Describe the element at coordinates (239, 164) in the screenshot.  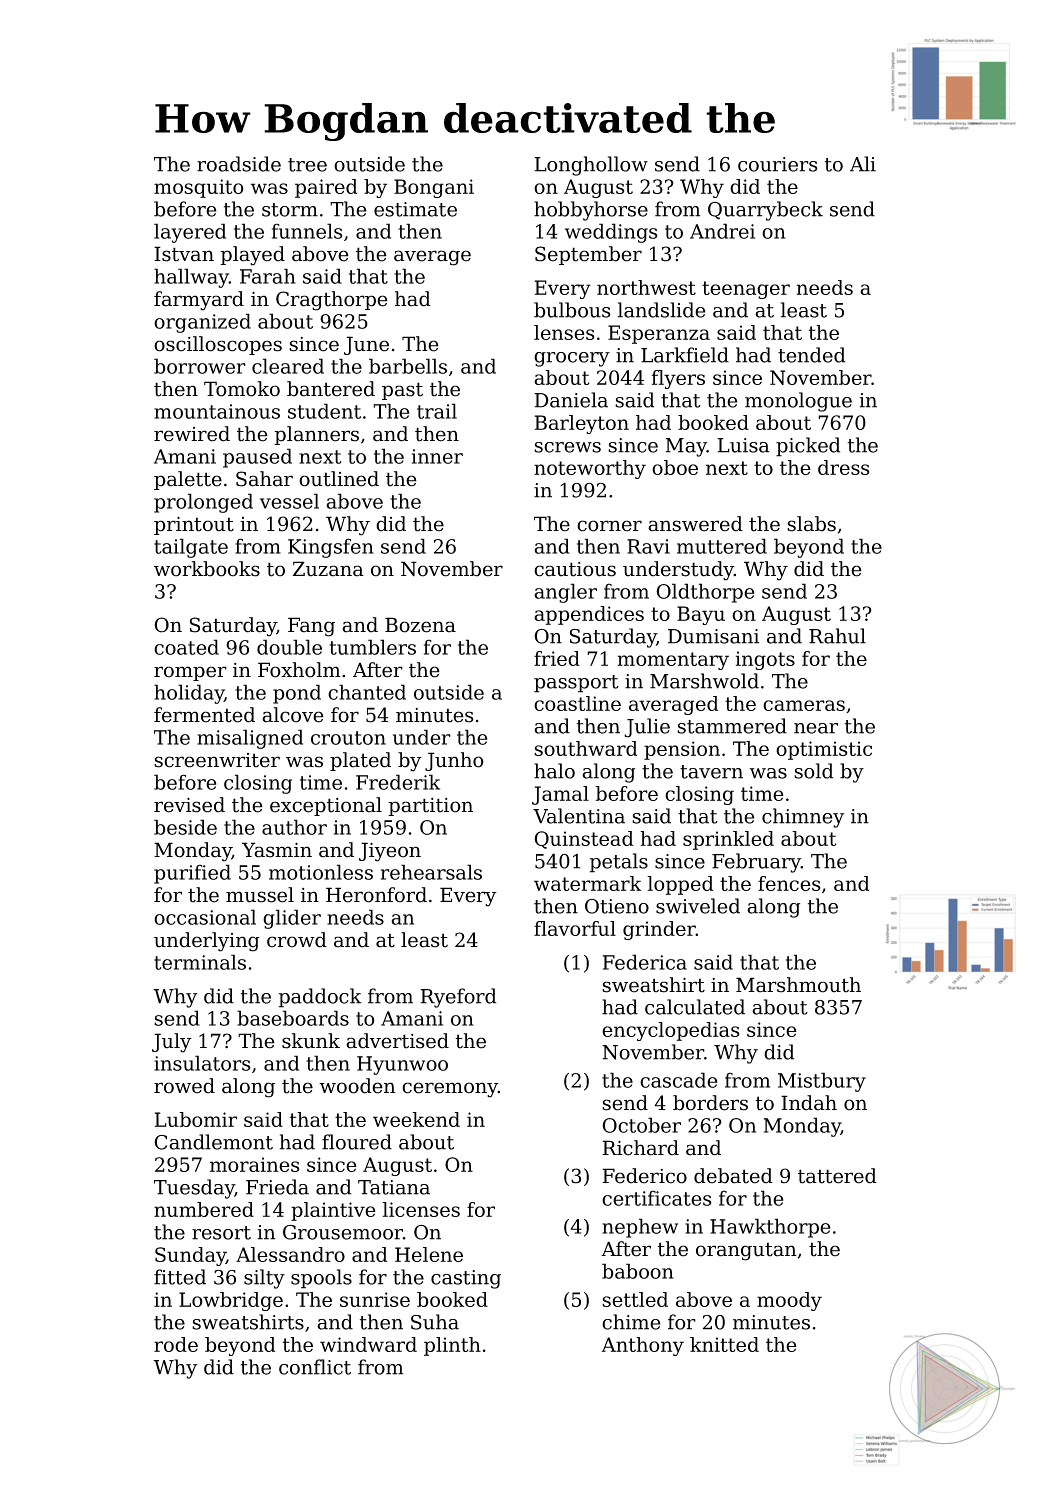
I see `roadside` at that location.
